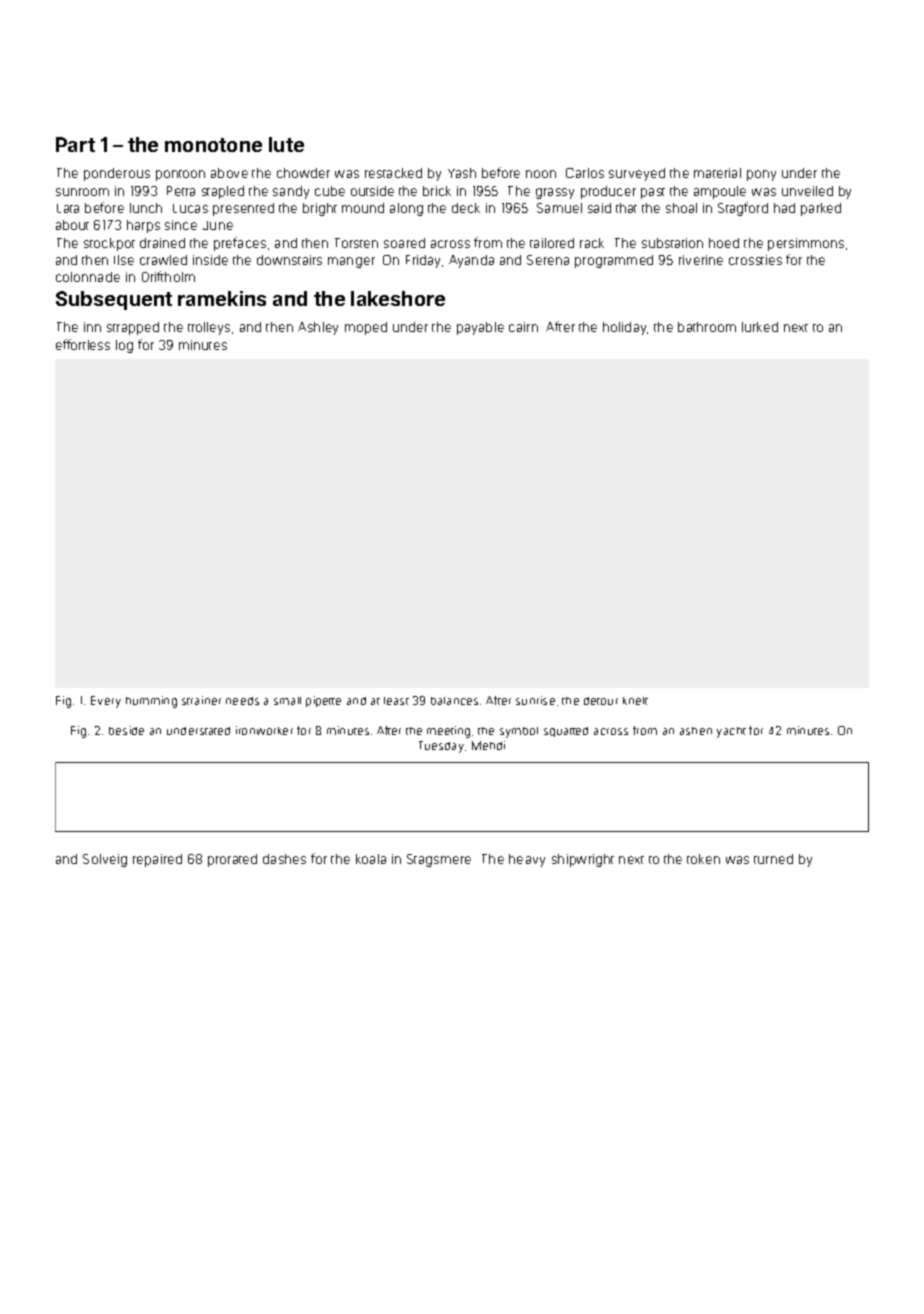 The height and width of the image is (1314, 924). I want to click on effortless, so click(83, 344).
